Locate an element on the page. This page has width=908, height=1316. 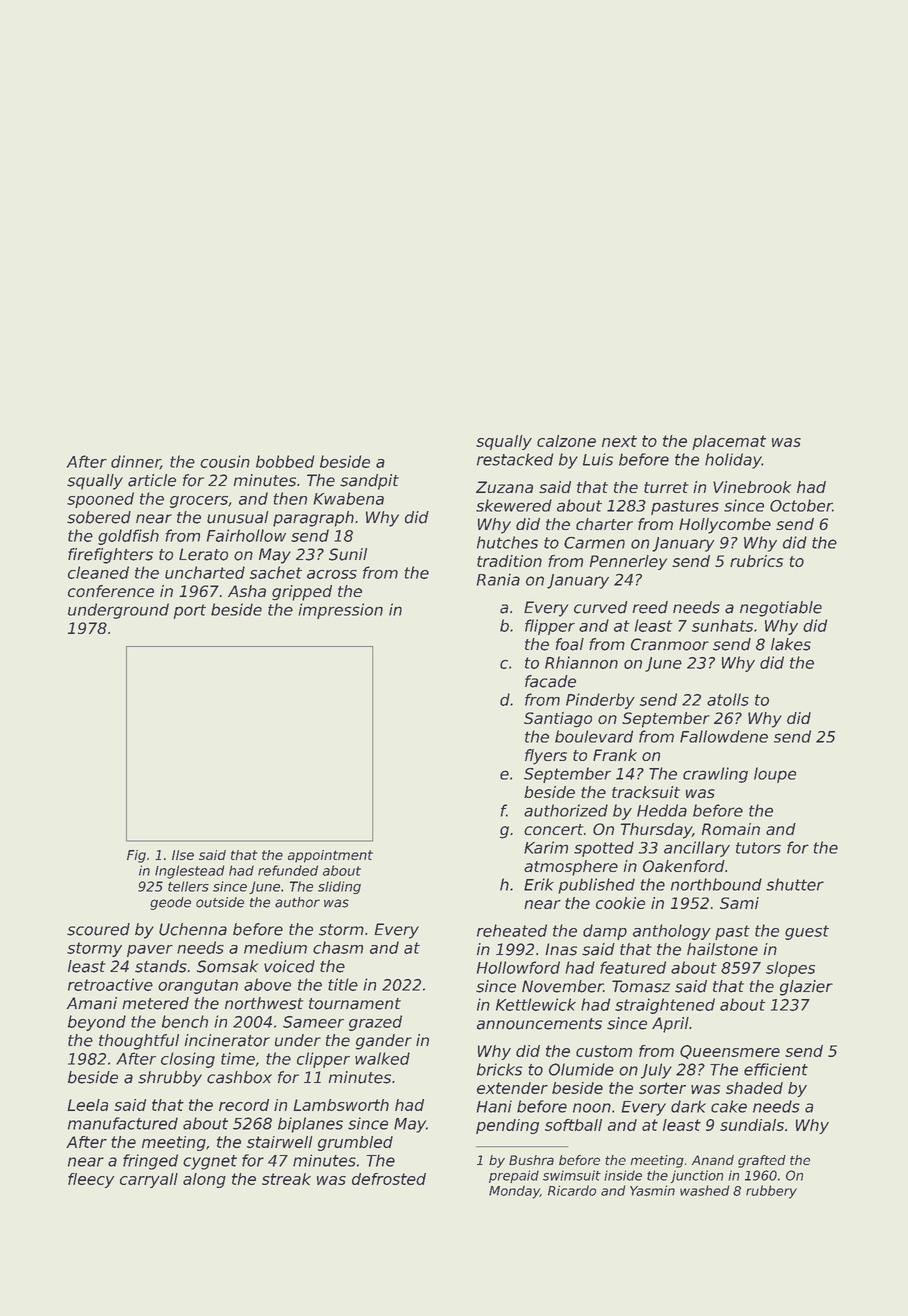
cousin is located at coordinates (225, 461).
